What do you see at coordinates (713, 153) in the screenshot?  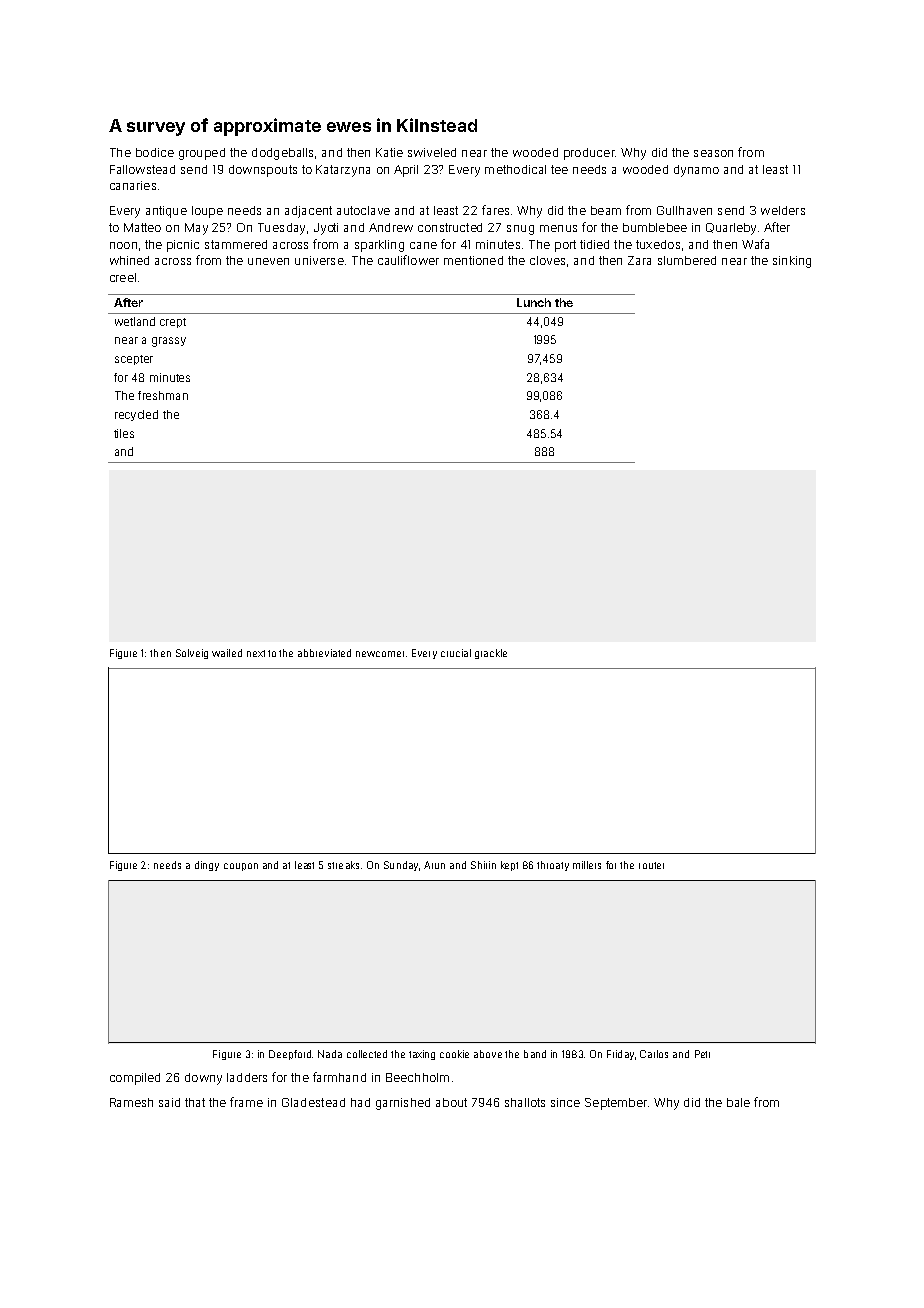 I see `season` at bounding box center [713, 153].
